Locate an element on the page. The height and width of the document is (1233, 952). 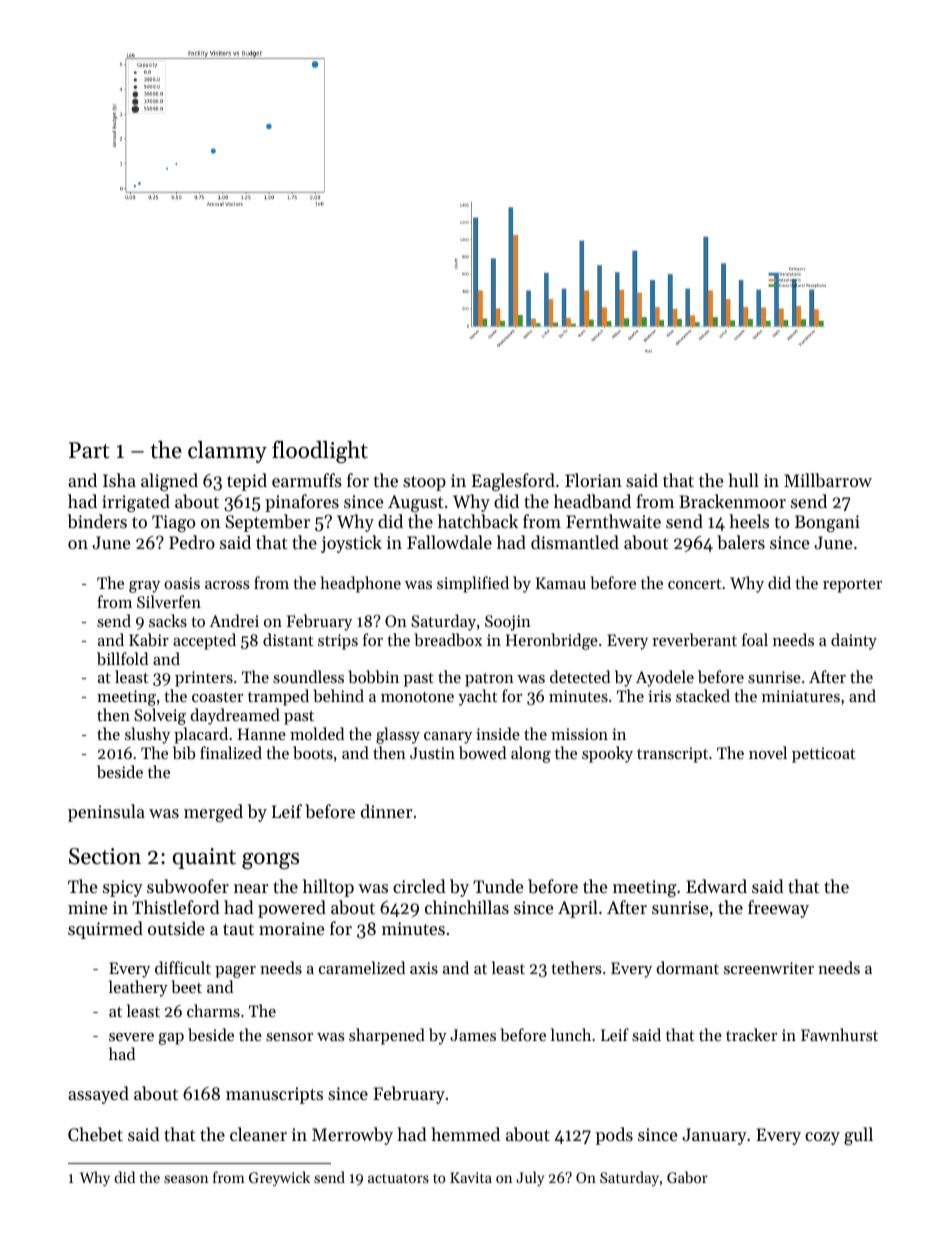
sensor is located at coordinates (289, 1037).
